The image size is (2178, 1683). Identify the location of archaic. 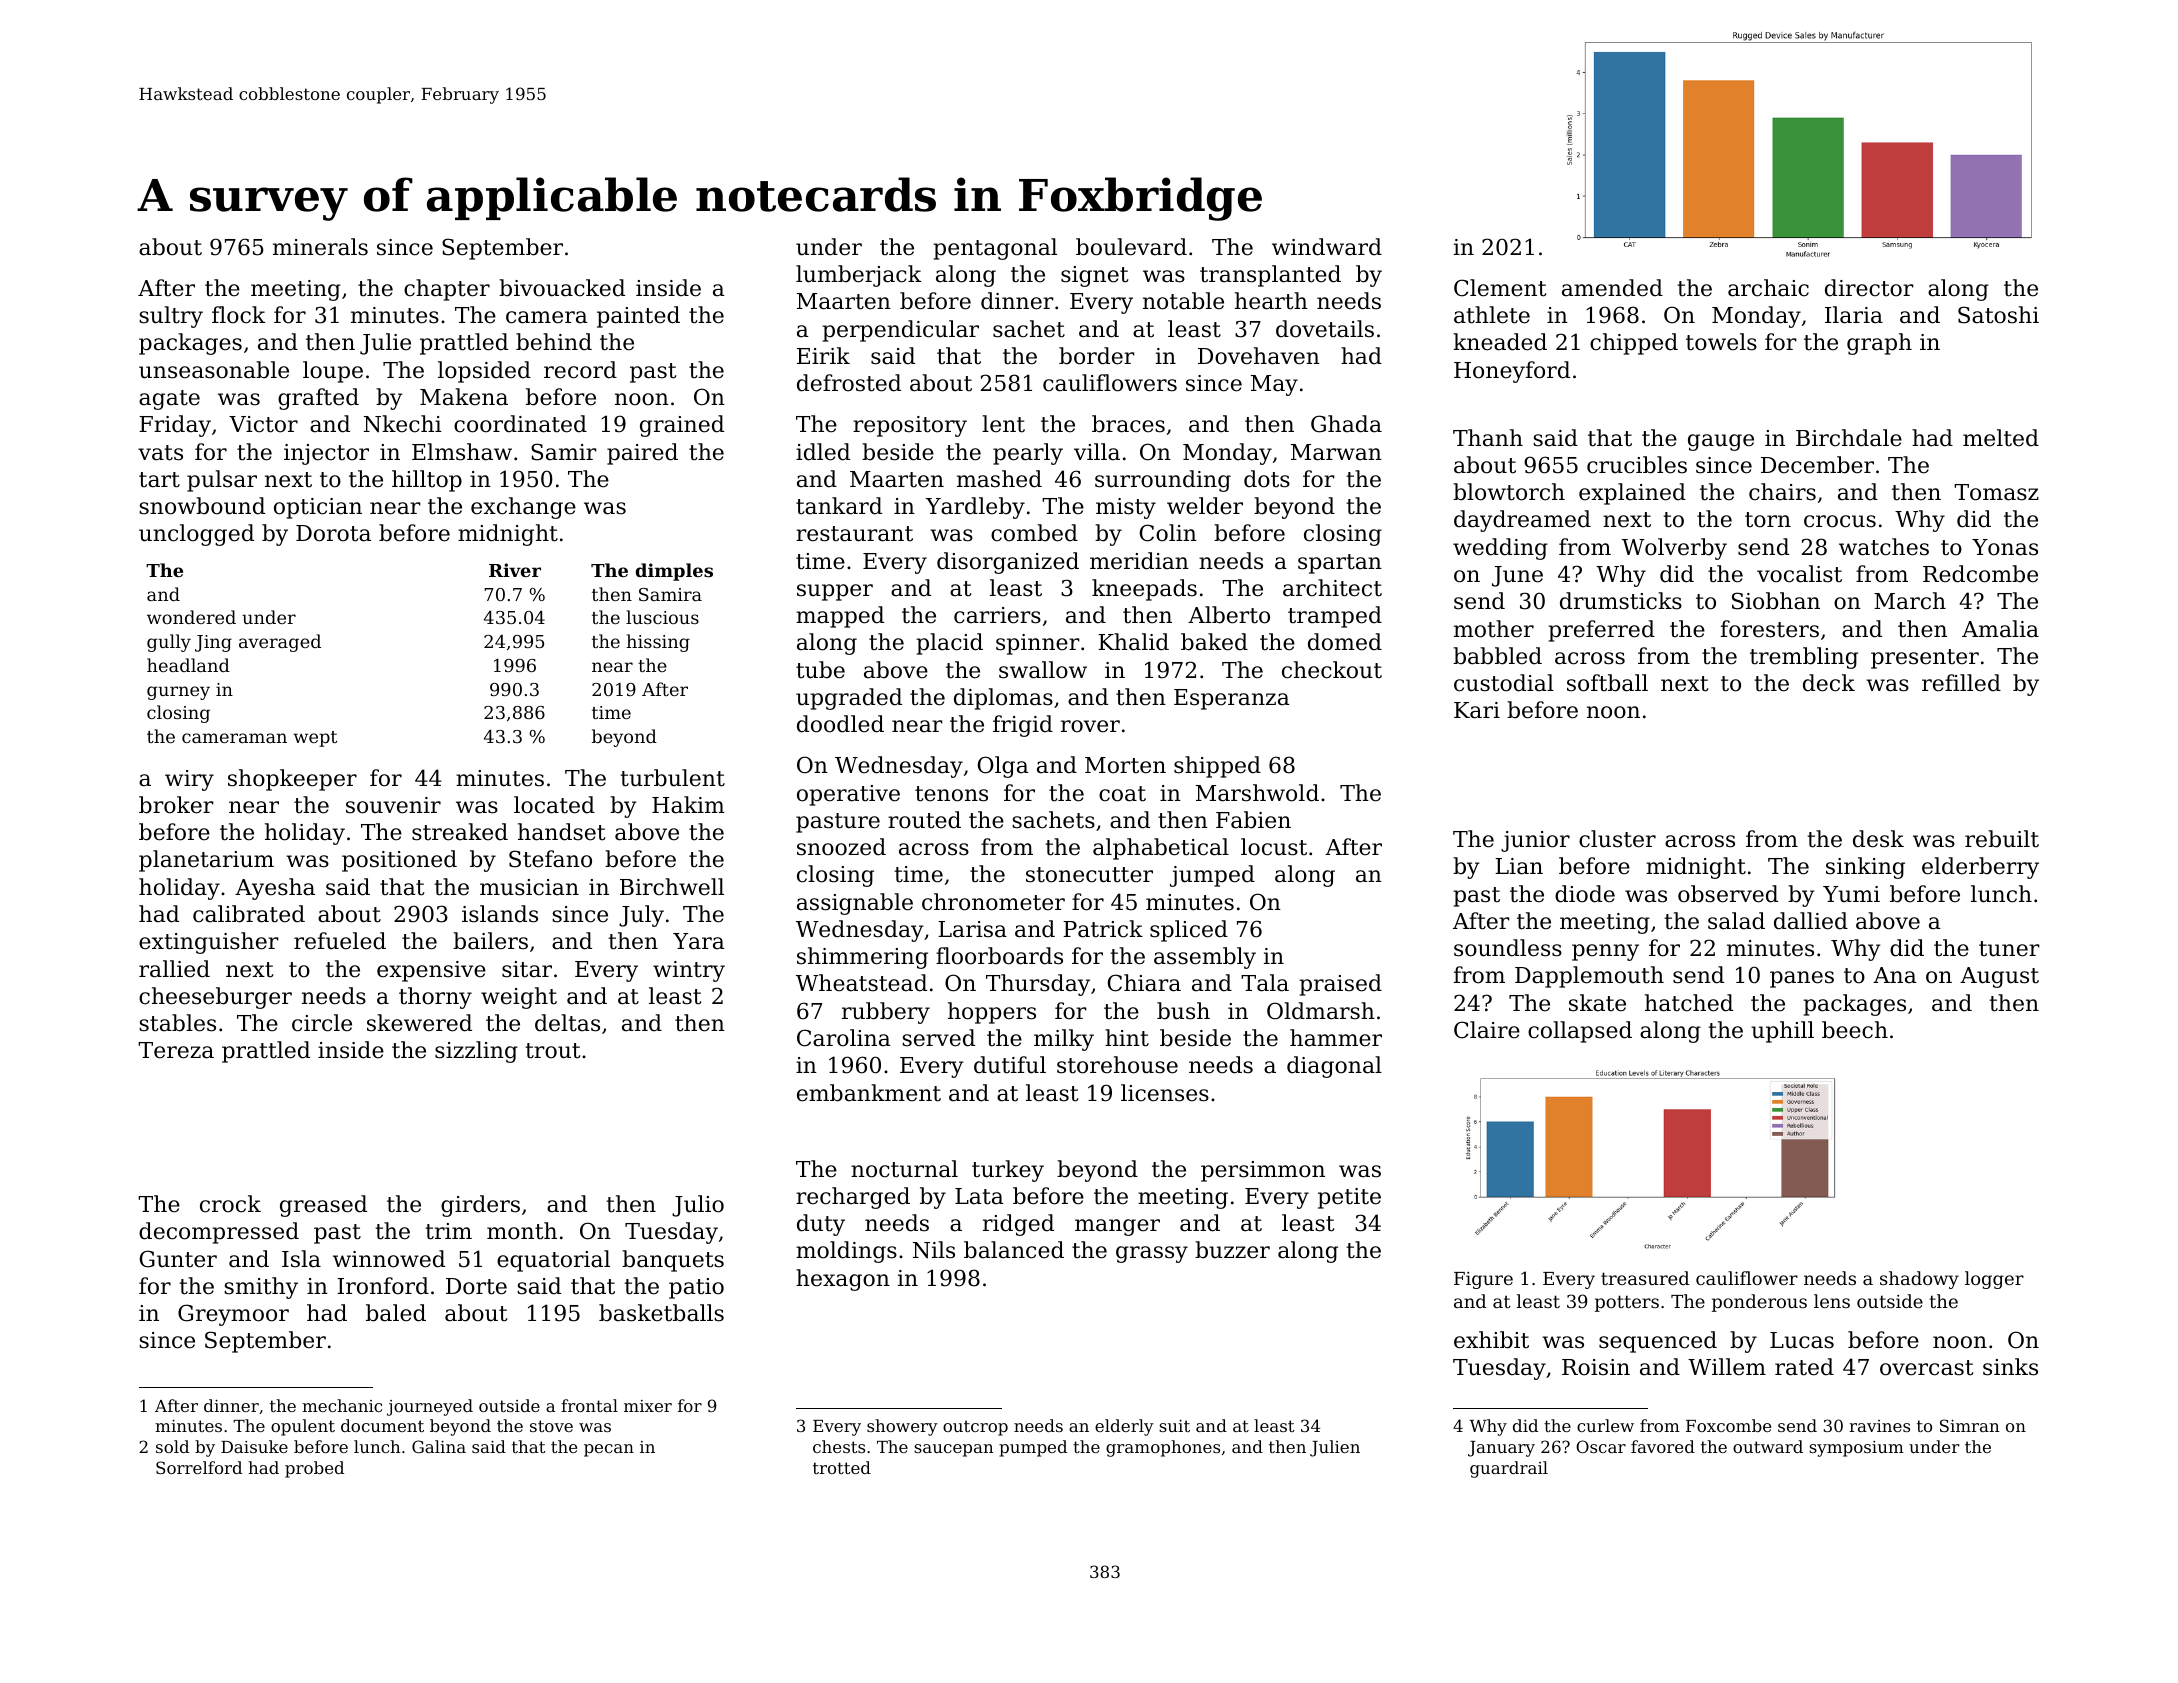
(1768, 288).
